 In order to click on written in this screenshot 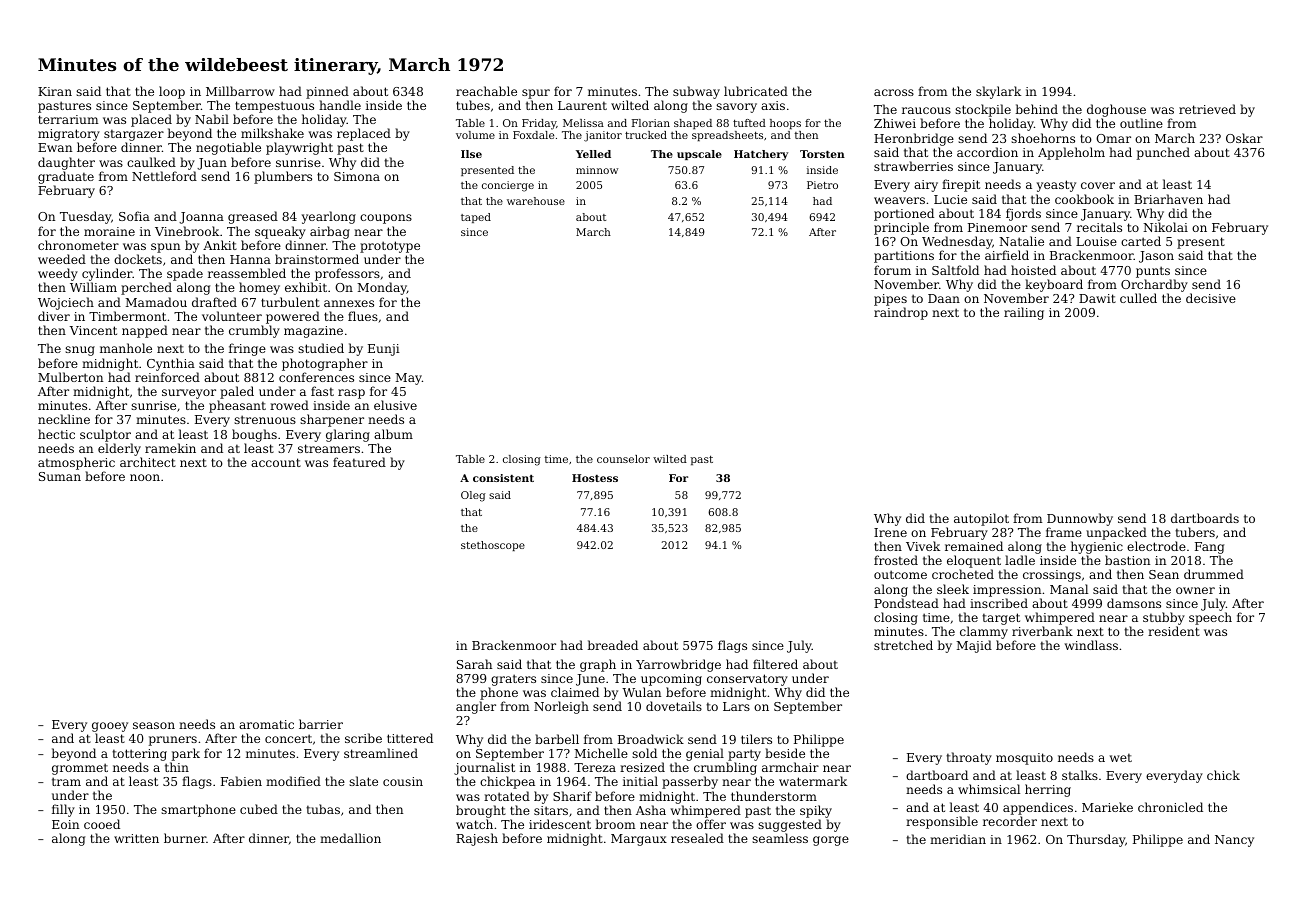, I will do `click(136, 838)`.
